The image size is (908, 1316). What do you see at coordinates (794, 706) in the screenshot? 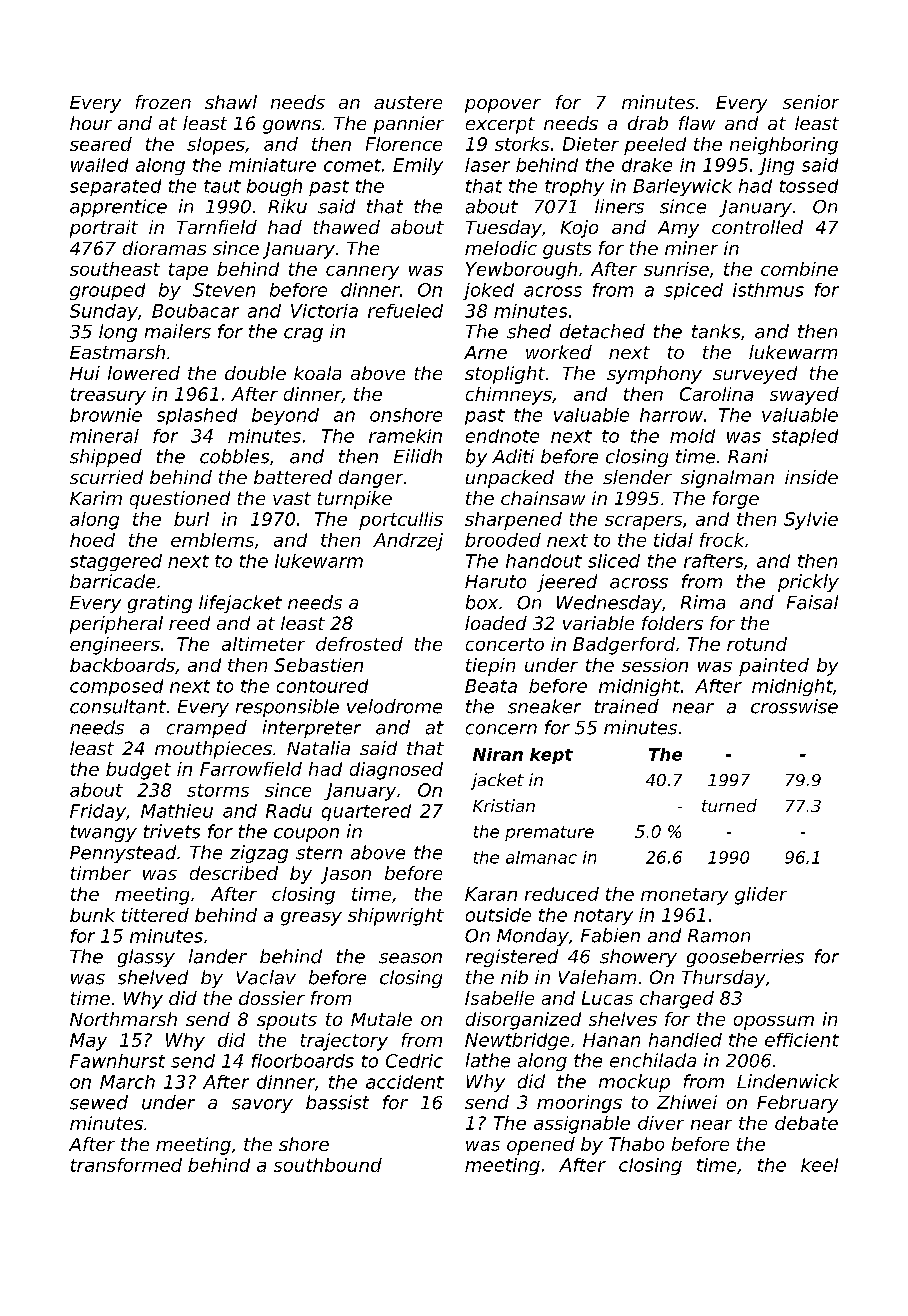
I see `crosswise` at bounding box center [794, 706].
